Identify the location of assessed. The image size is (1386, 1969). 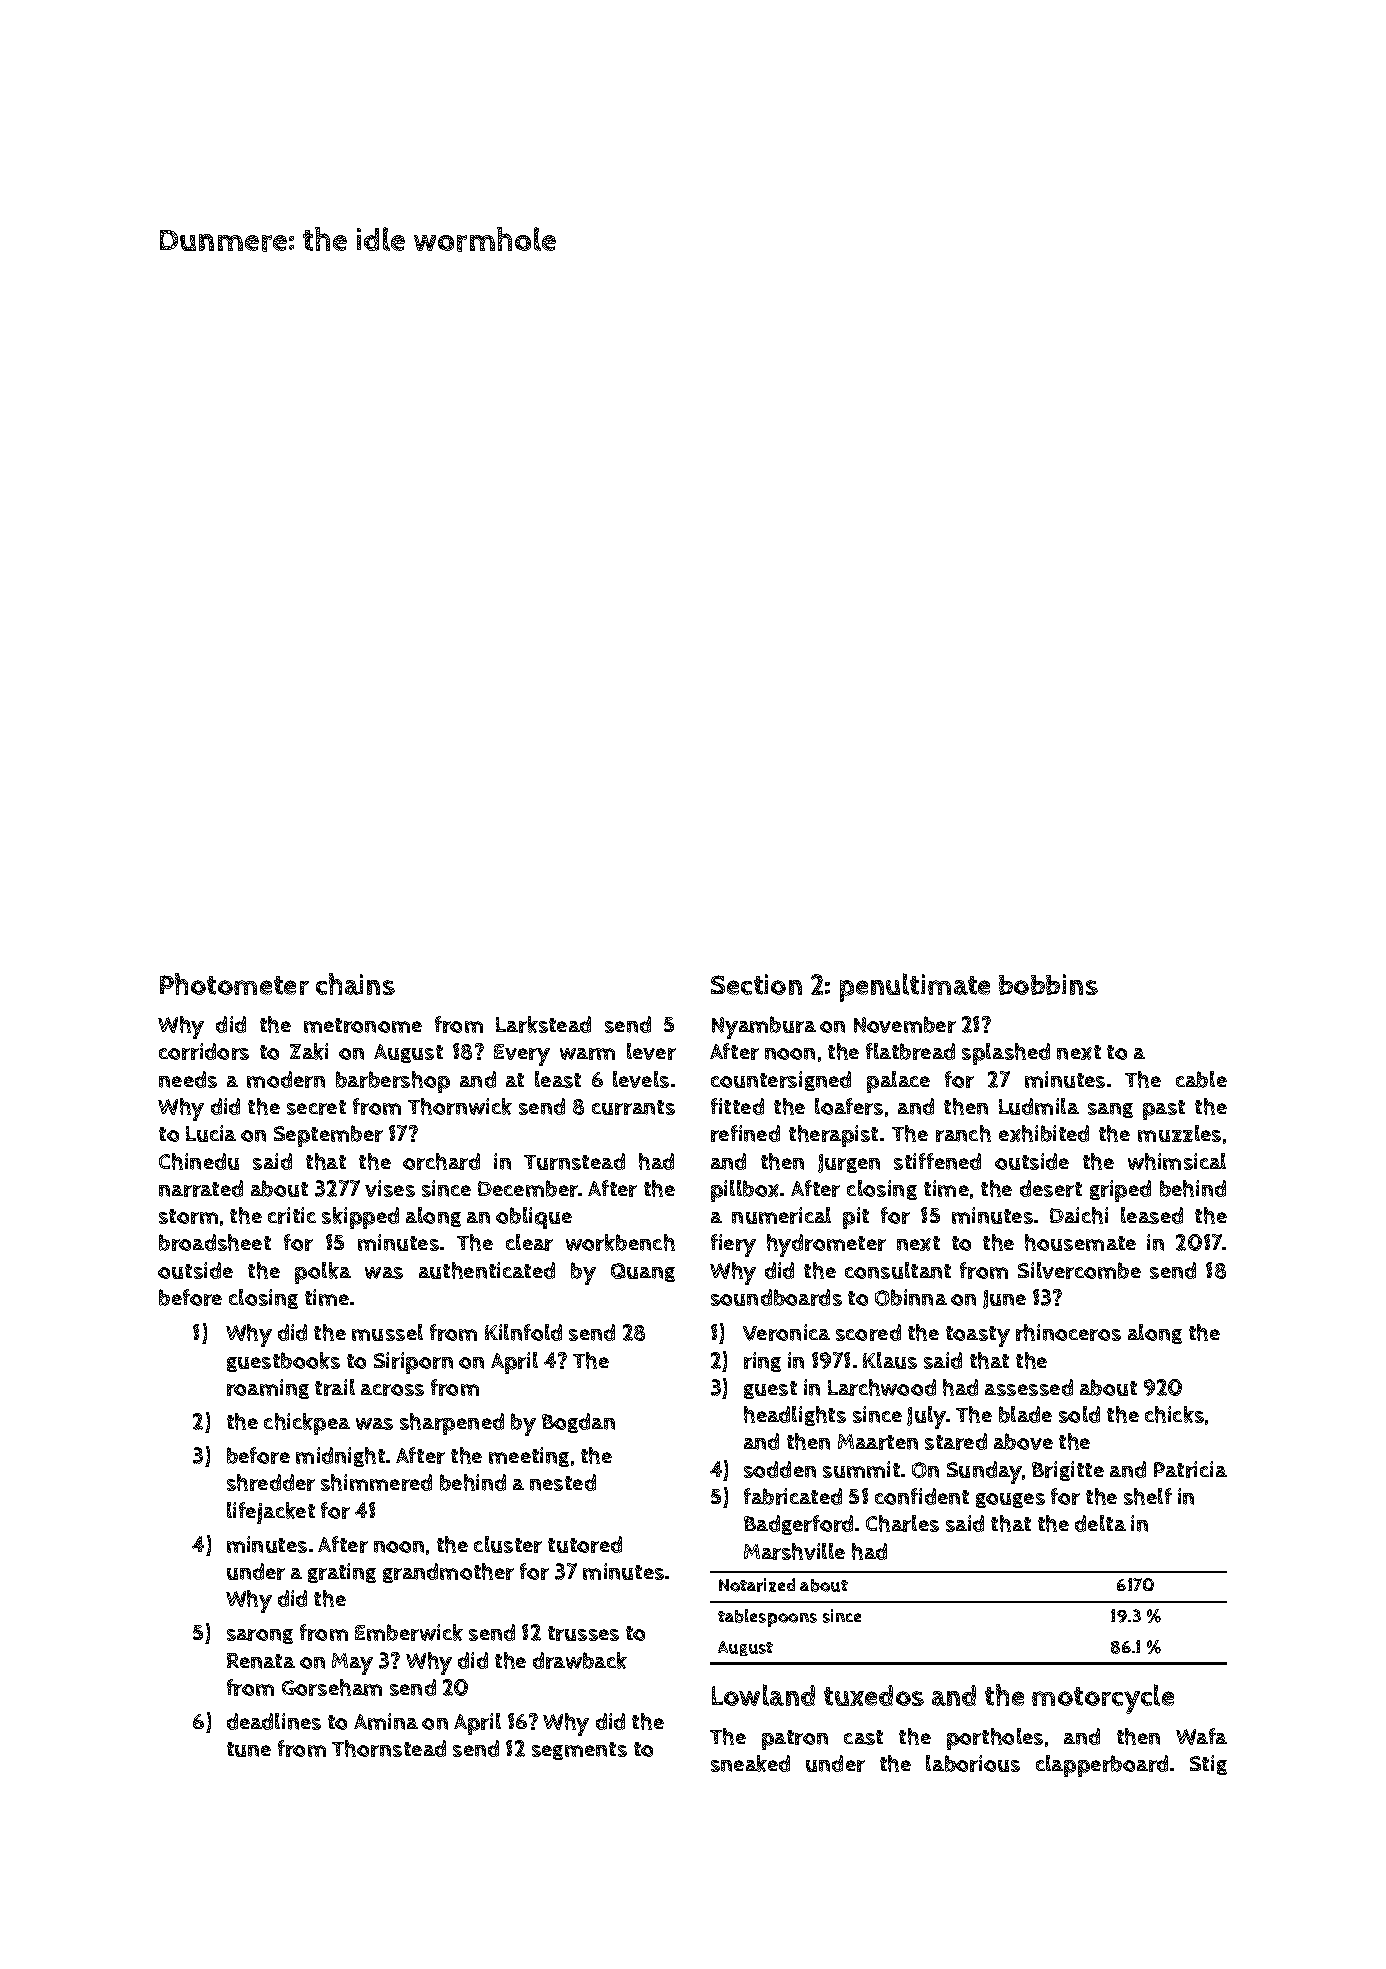
(1029, 1387).
